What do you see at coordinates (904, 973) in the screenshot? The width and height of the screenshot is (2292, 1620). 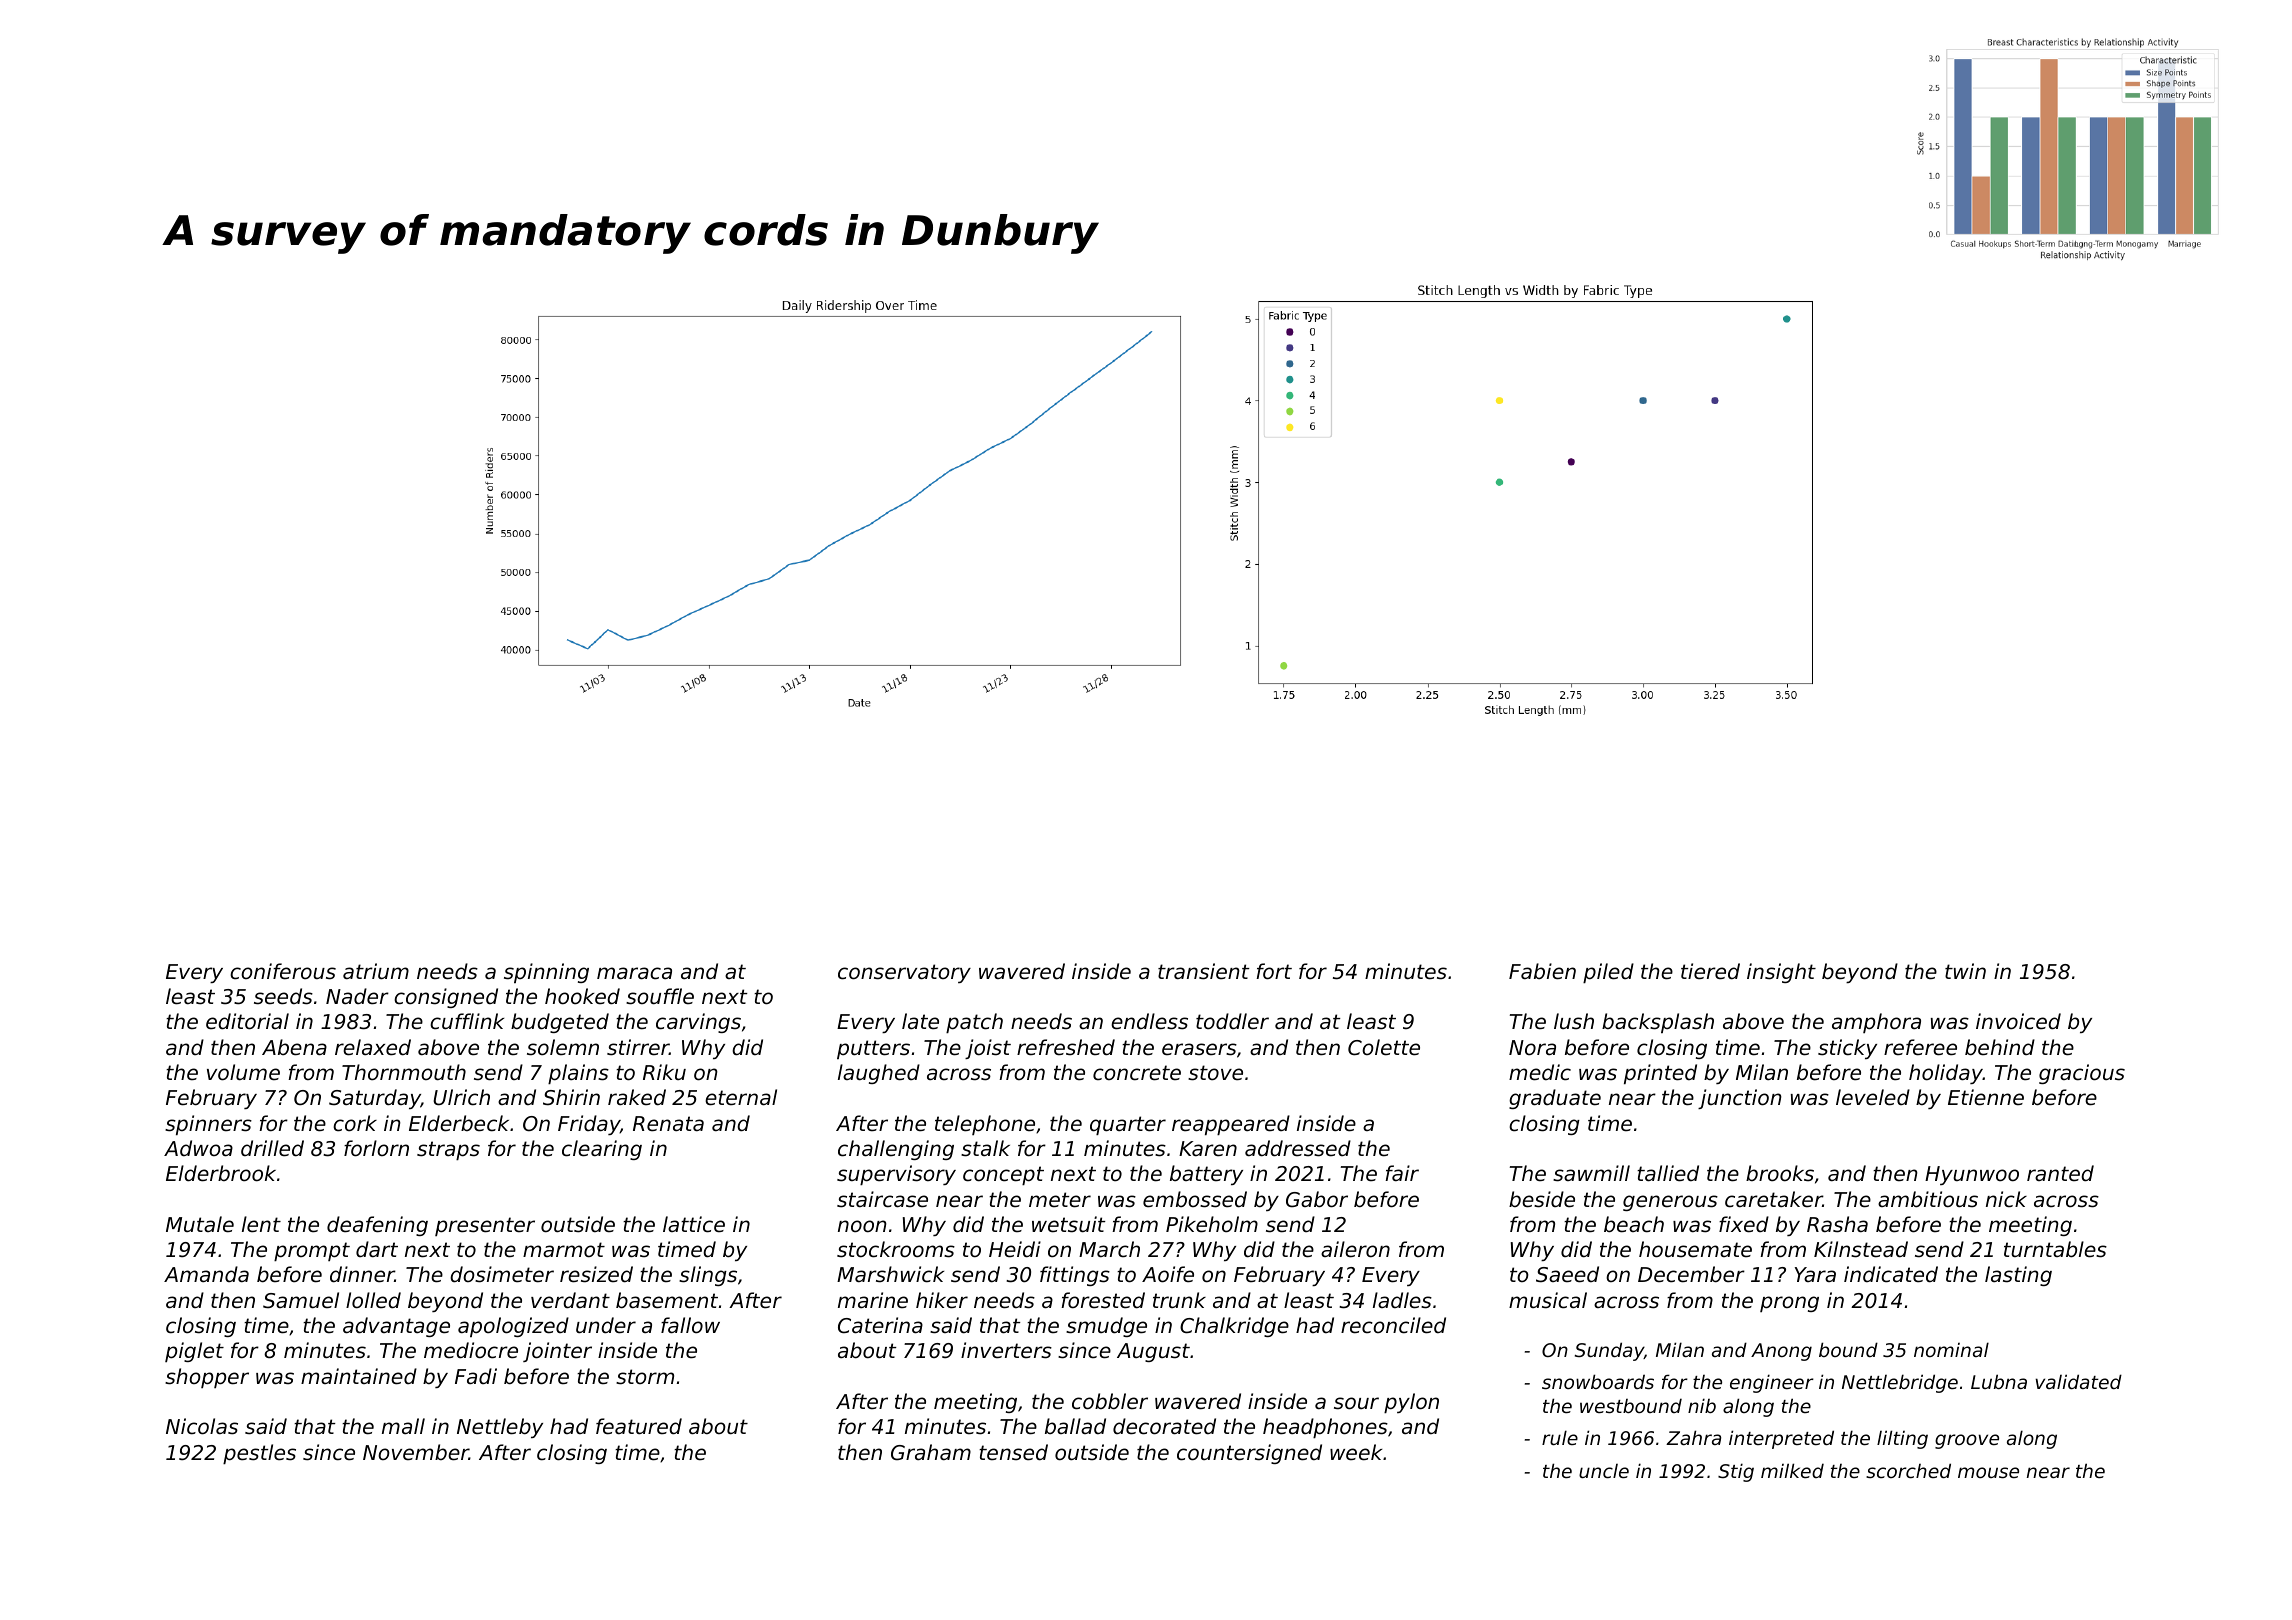 I see `conservatory` at bounding box center [904, 973].
